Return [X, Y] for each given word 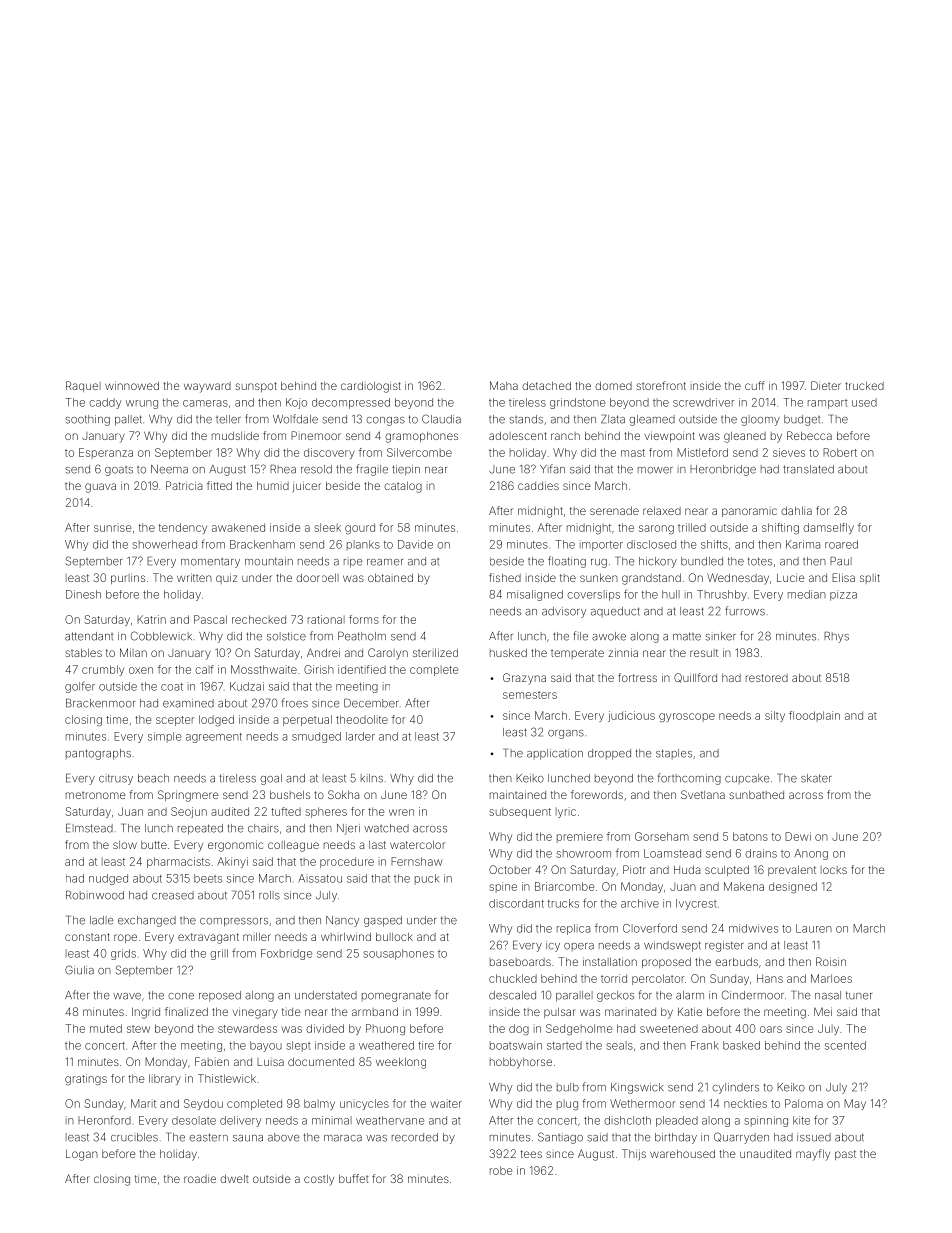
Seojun [189, 812]
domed [613, 385]
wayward [207, 387]
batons [750, 836]
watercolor [417, 844]
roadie [200, 1178]
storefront [661, 385]
